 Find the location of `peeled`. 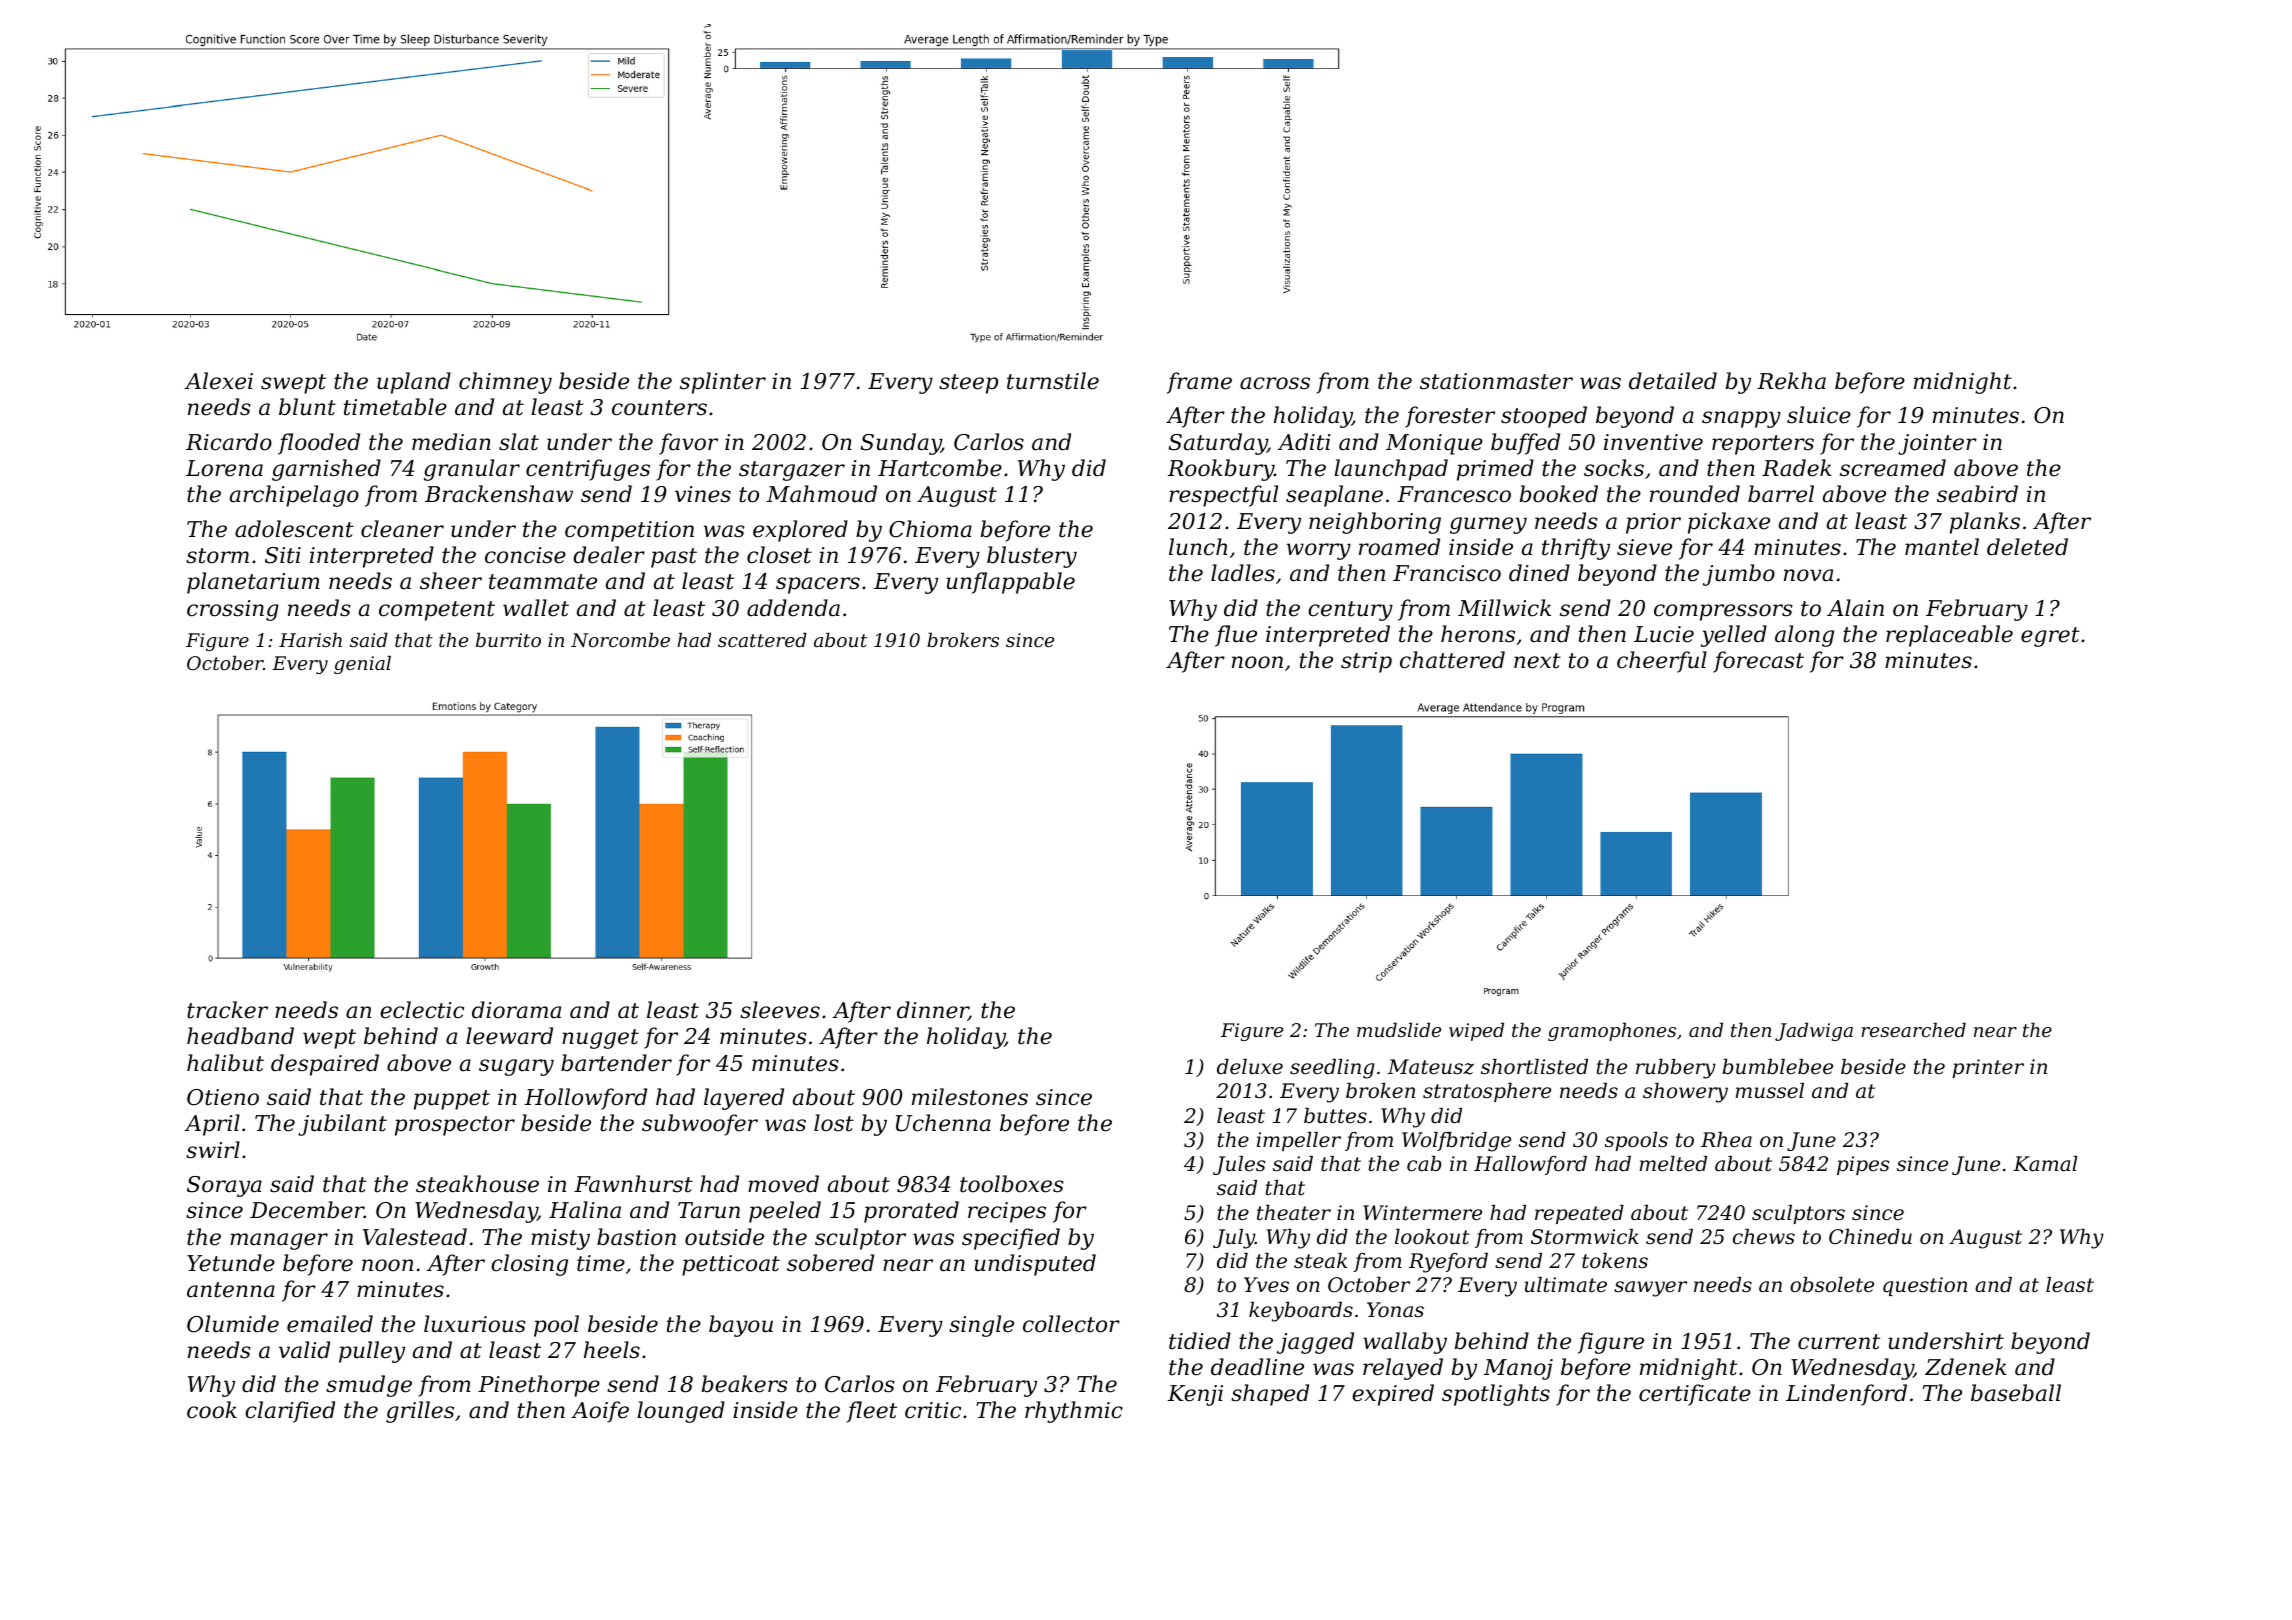

peeled is located at coordinates (785, 1212).
